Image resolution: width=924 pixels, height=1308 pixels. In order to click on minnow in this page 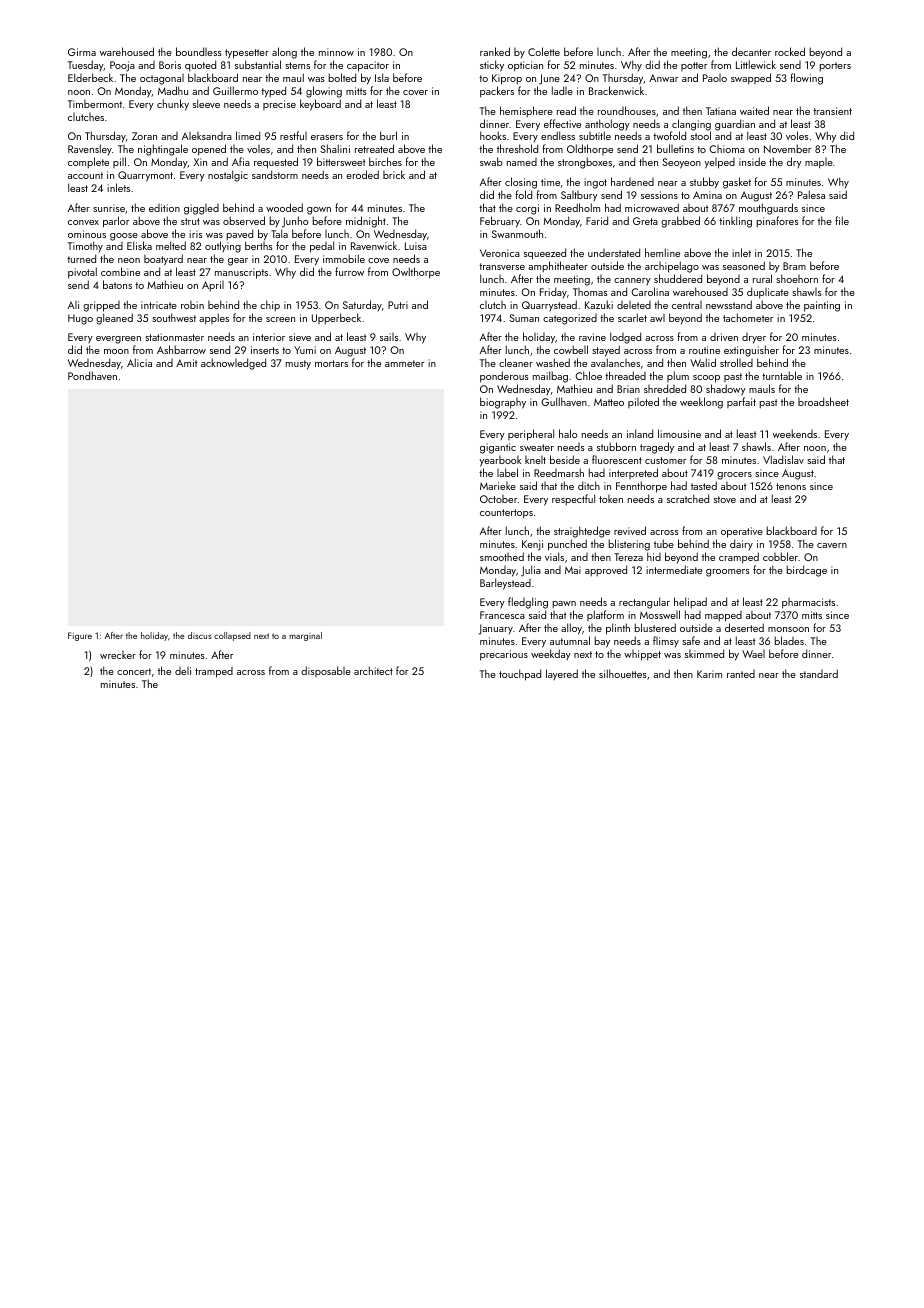, I will do `click(336, 52)`.
